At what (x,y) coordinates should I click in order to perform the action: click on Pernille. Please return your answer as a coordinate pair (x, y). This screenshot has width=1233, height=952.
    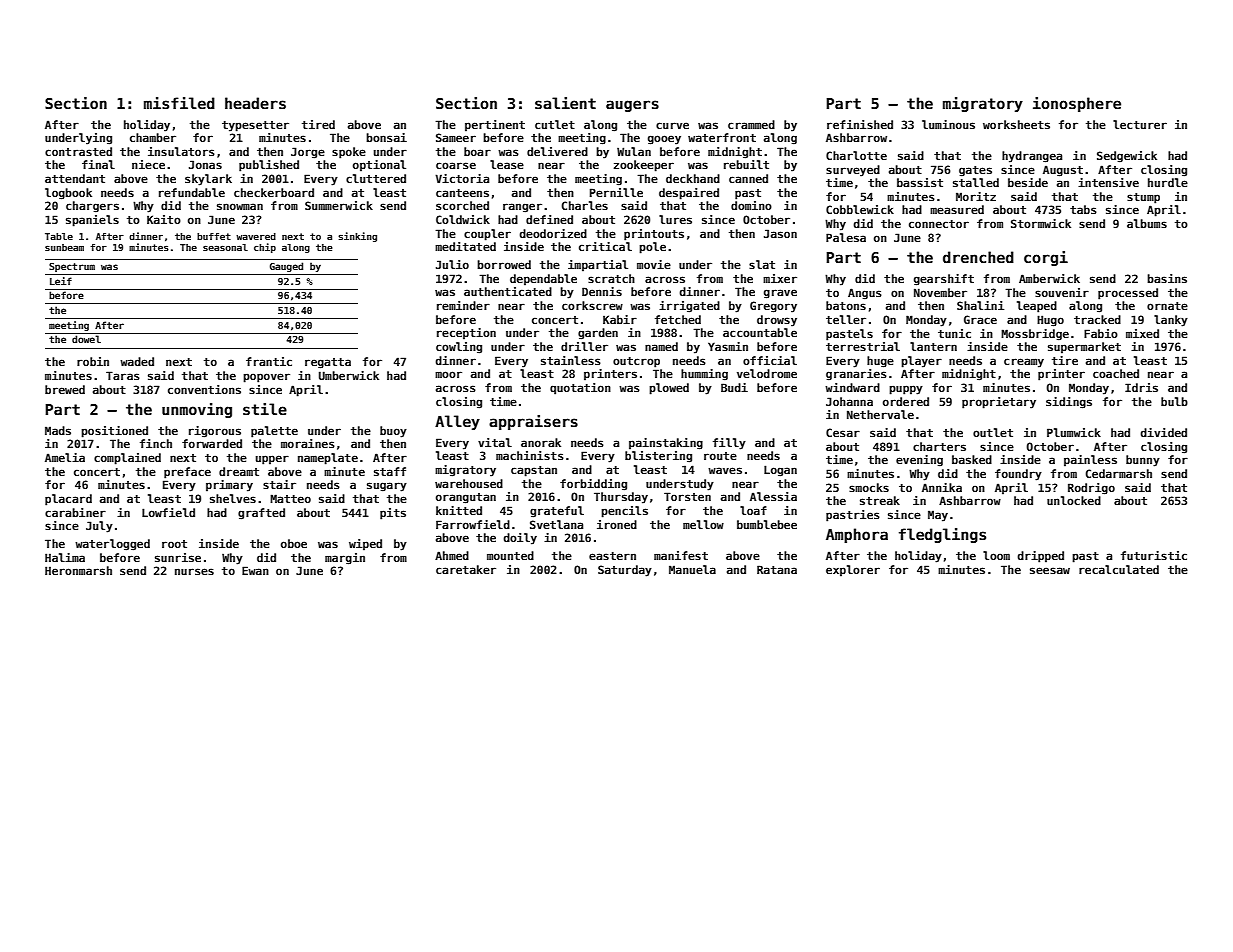
    Looking at the image, I should click on (616, 192).
